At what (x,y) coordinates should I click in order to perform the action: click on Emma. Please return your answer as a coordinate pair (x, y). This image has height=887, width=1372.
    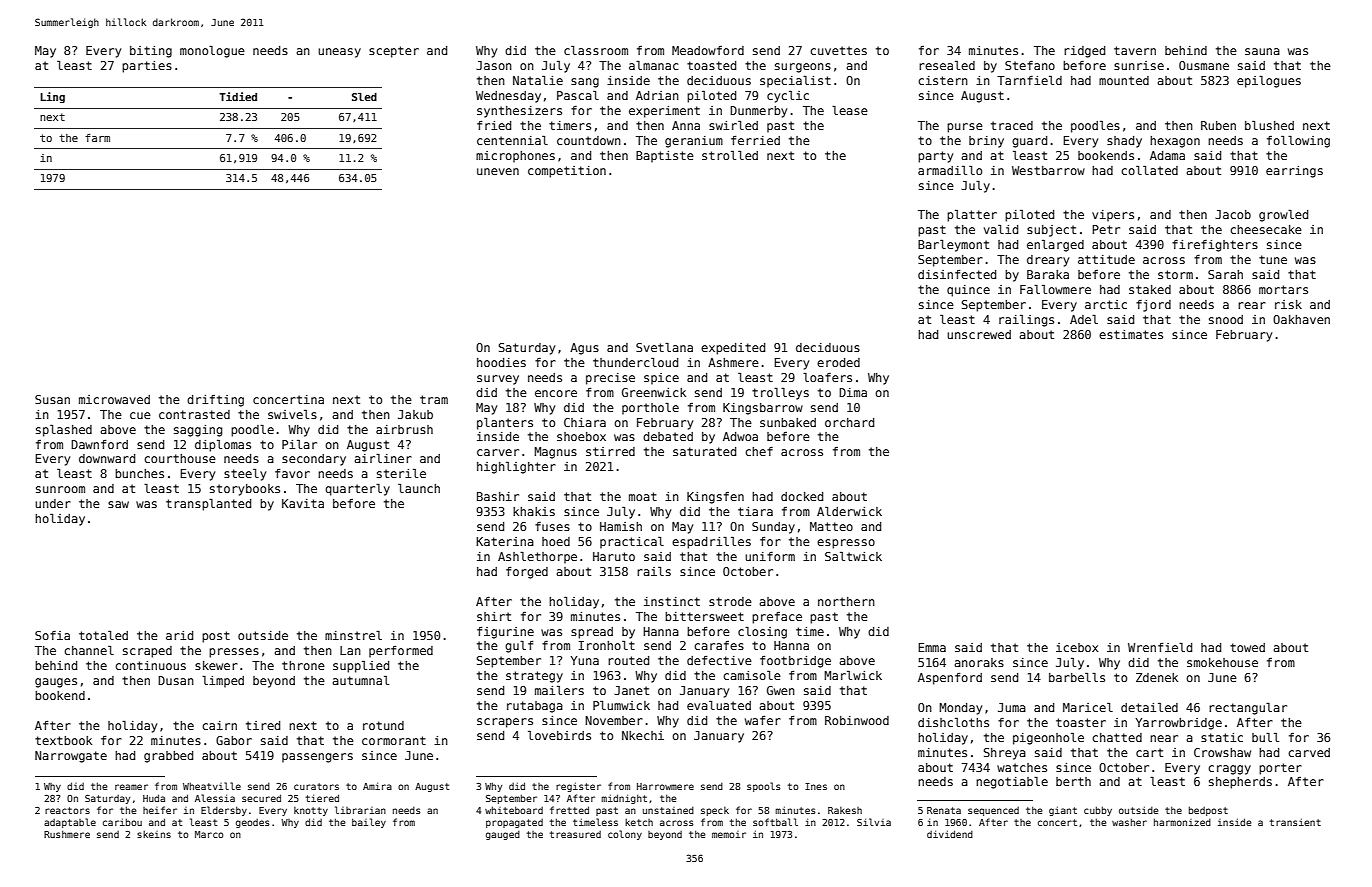
    Looking at the image, I should click on (932, 647).
